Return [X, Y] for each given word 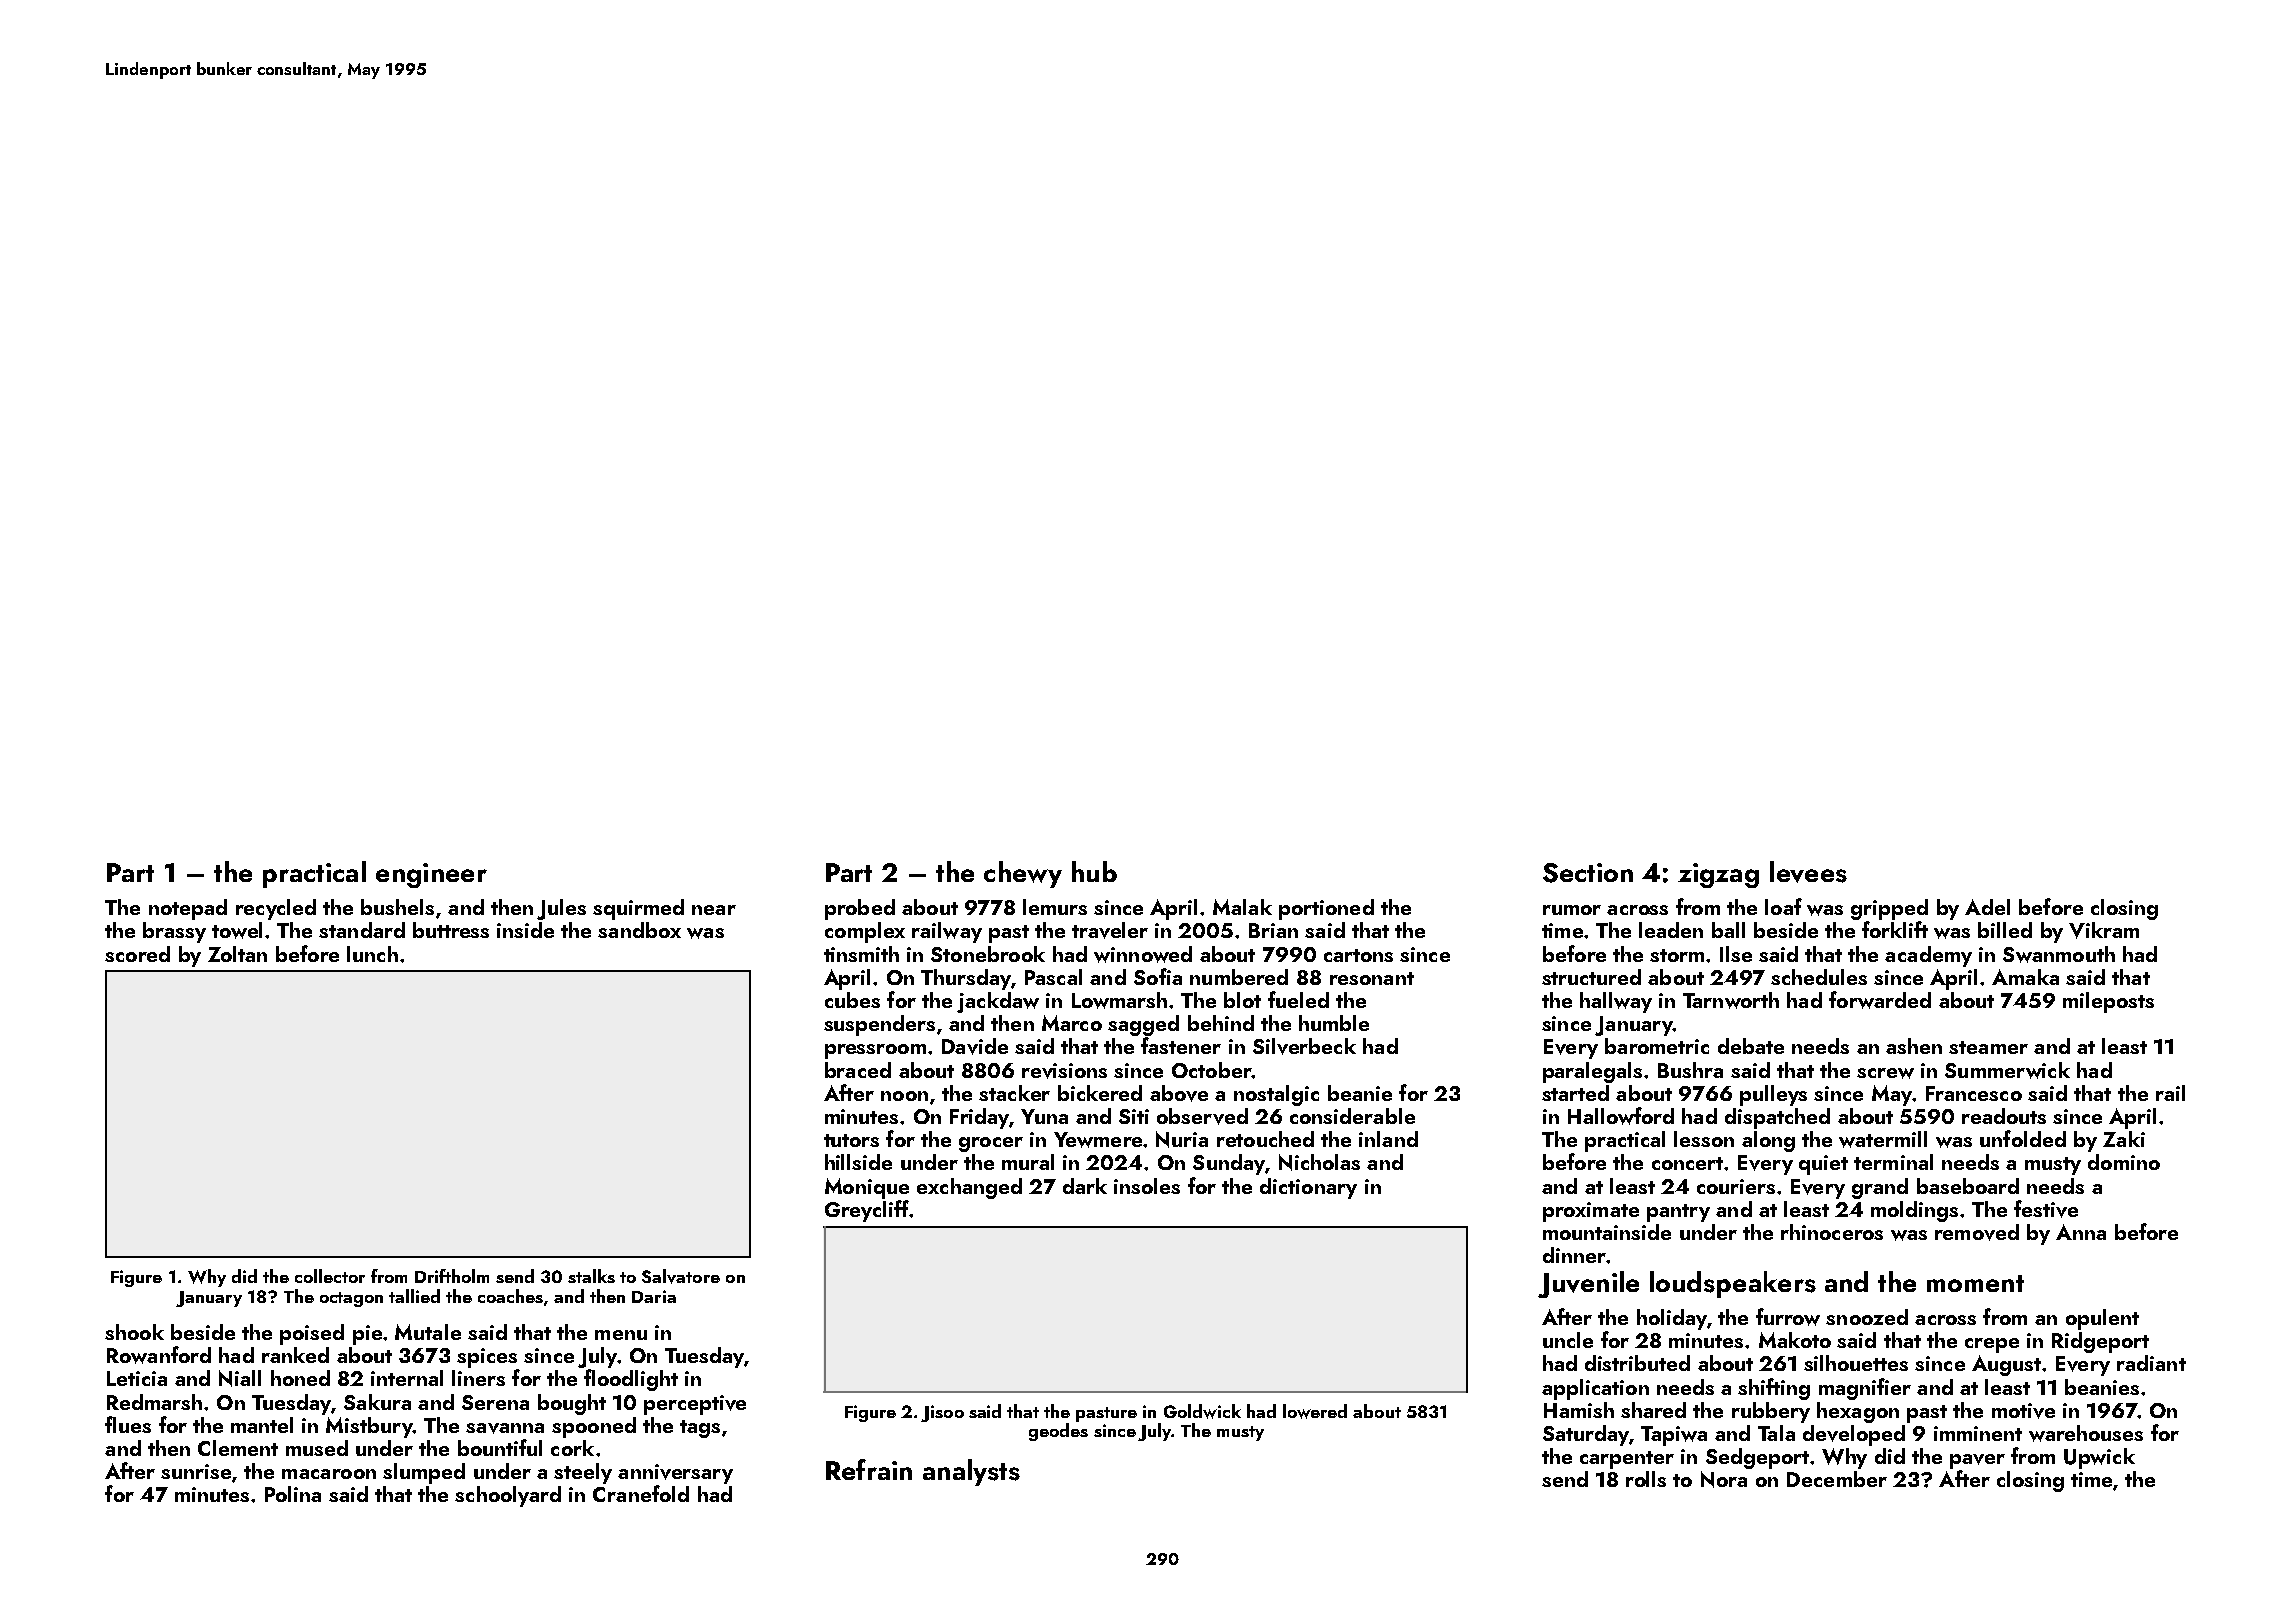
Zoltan [237, 954]
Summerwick [2007, 1070]
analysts [971, 1472]
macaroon [329, 1474]
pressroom [875, 1051]
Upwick [2099, 1458]
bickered [1100, 1093]
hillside [858, 1162]
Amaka [2025, 977]
